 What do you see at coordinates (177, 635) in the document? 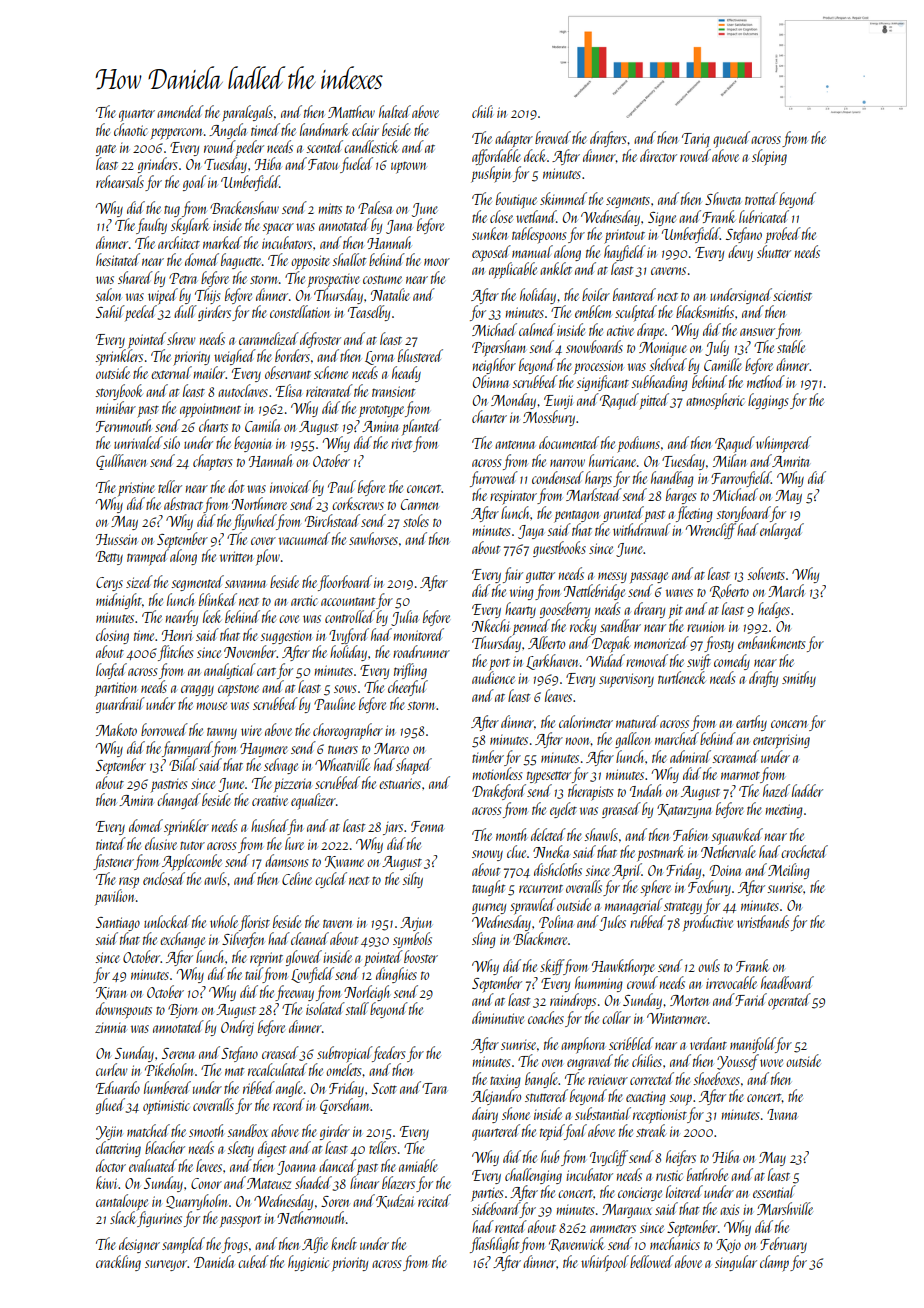
I see `Henri` at bounding box center [177, 635].
